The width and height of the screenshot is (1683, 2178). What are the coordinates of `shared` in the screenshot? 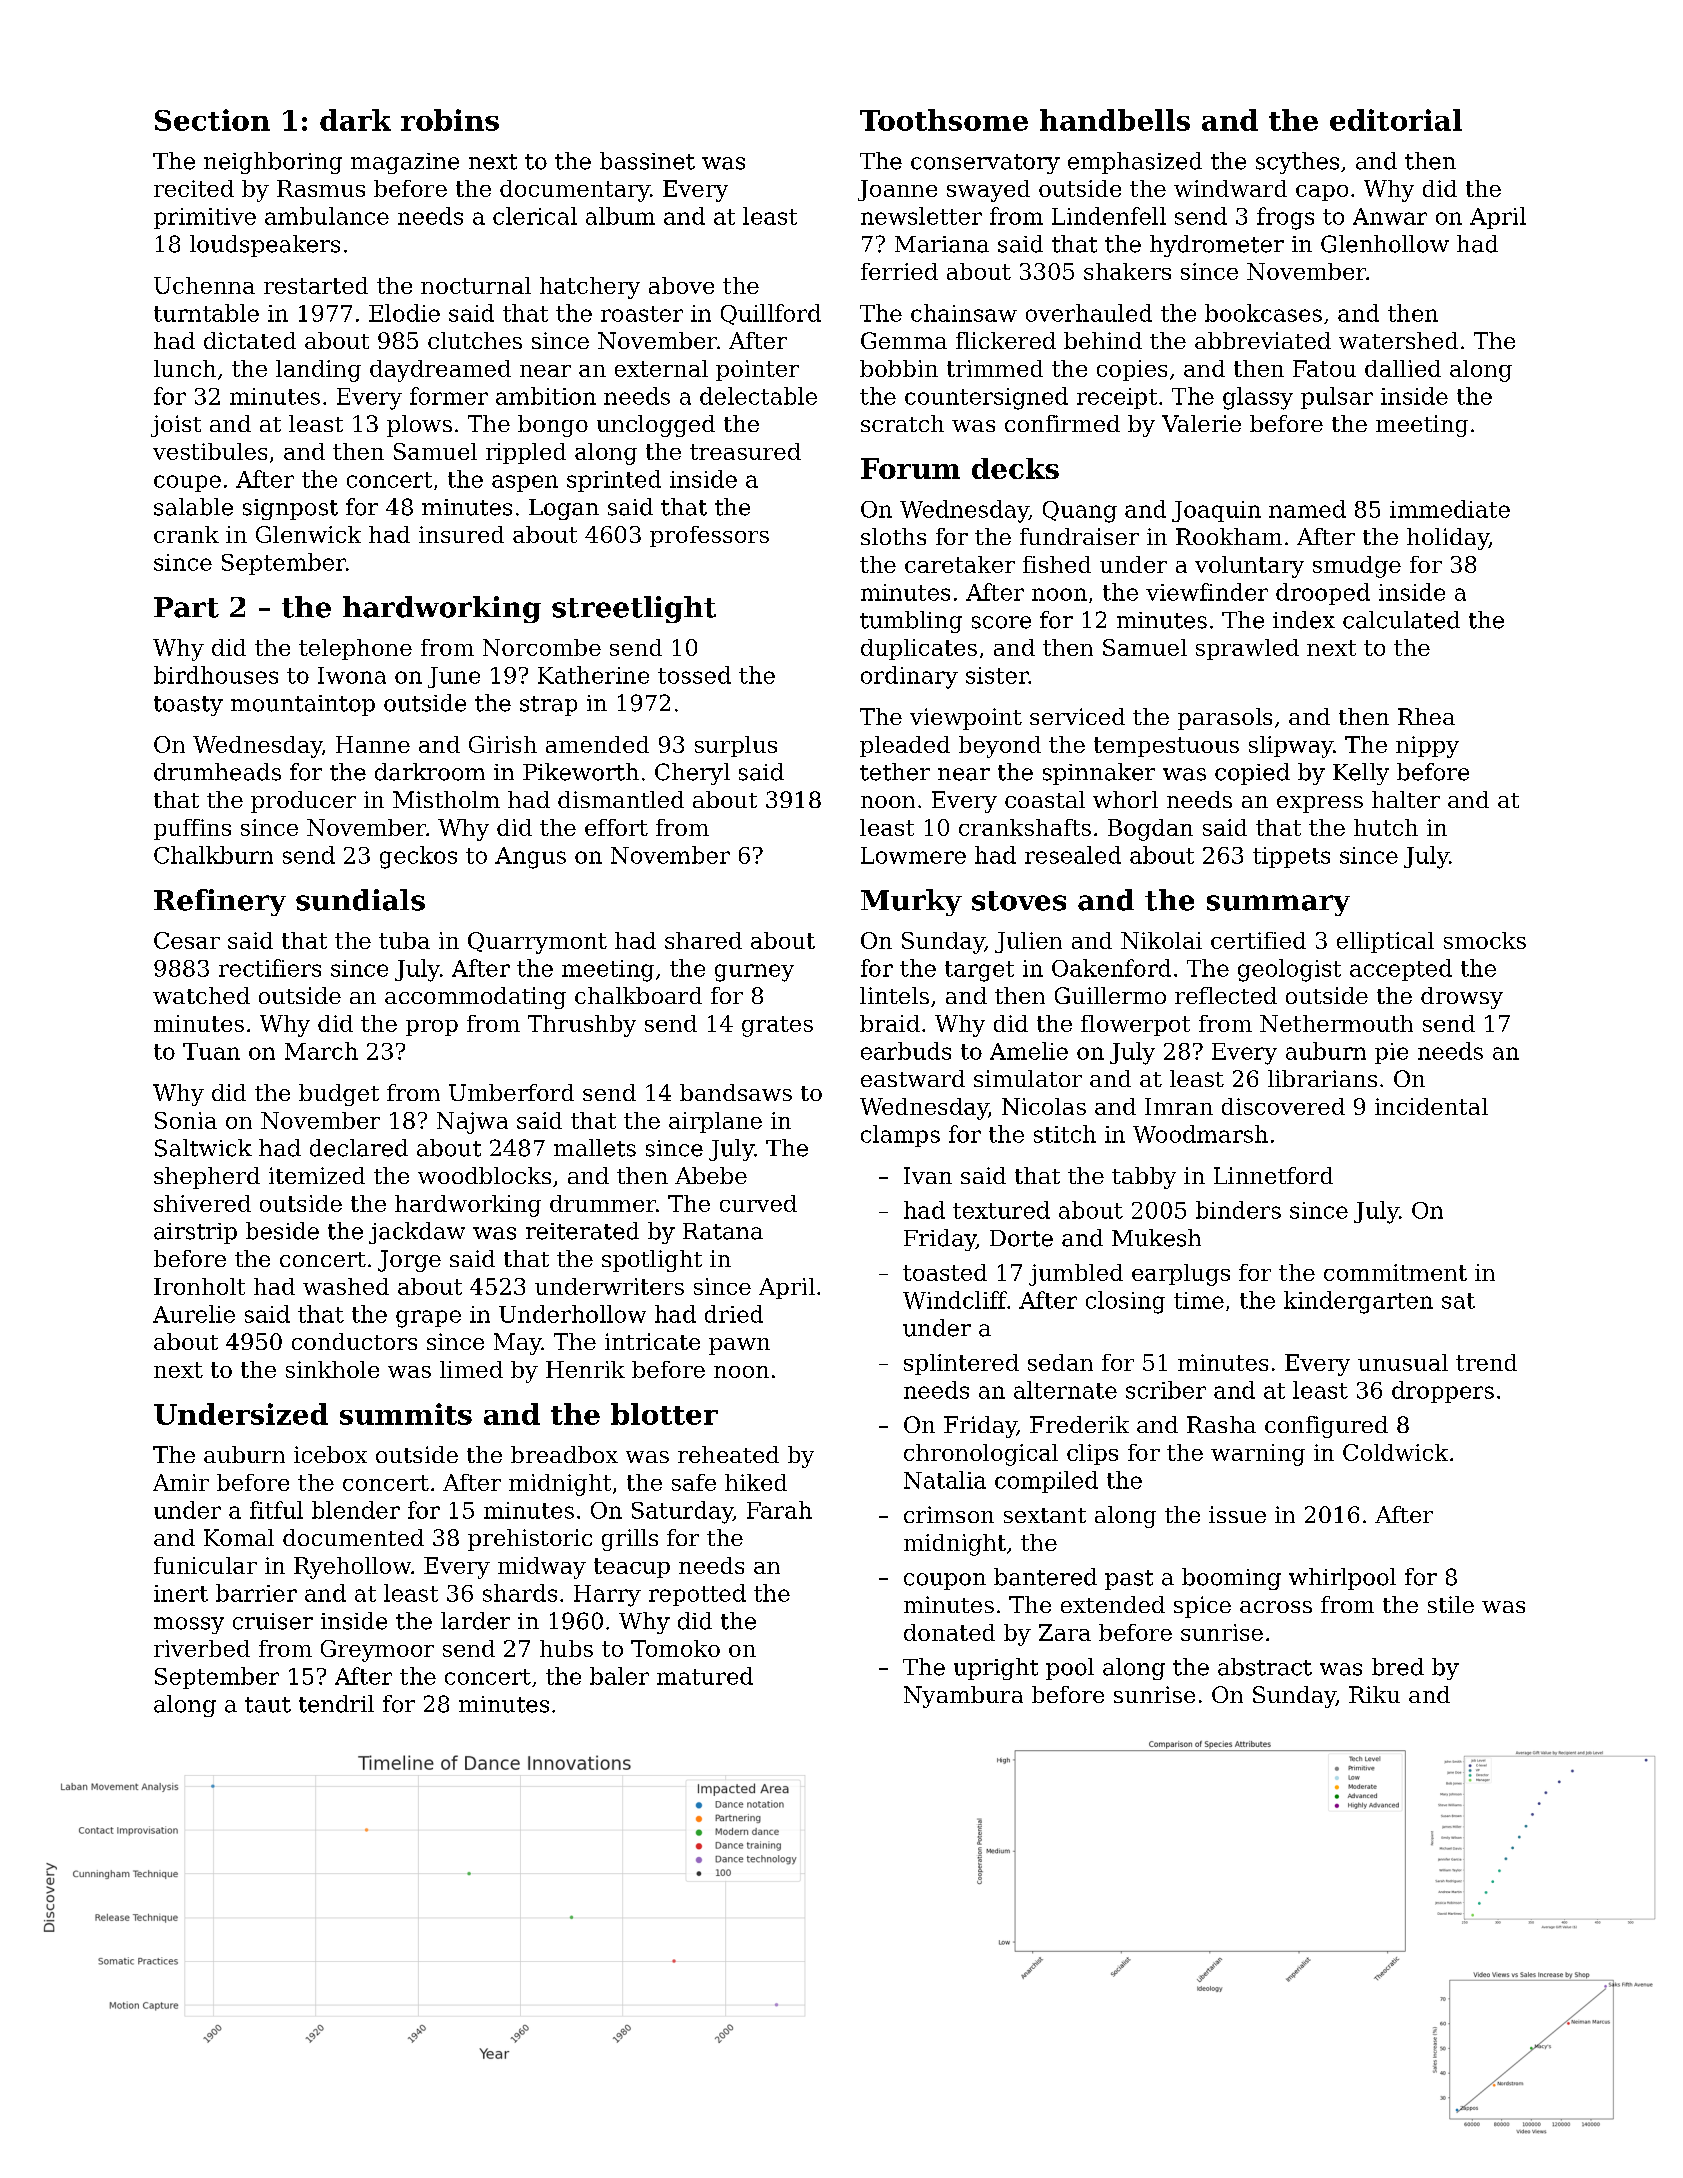 It's located at (703, 940).
